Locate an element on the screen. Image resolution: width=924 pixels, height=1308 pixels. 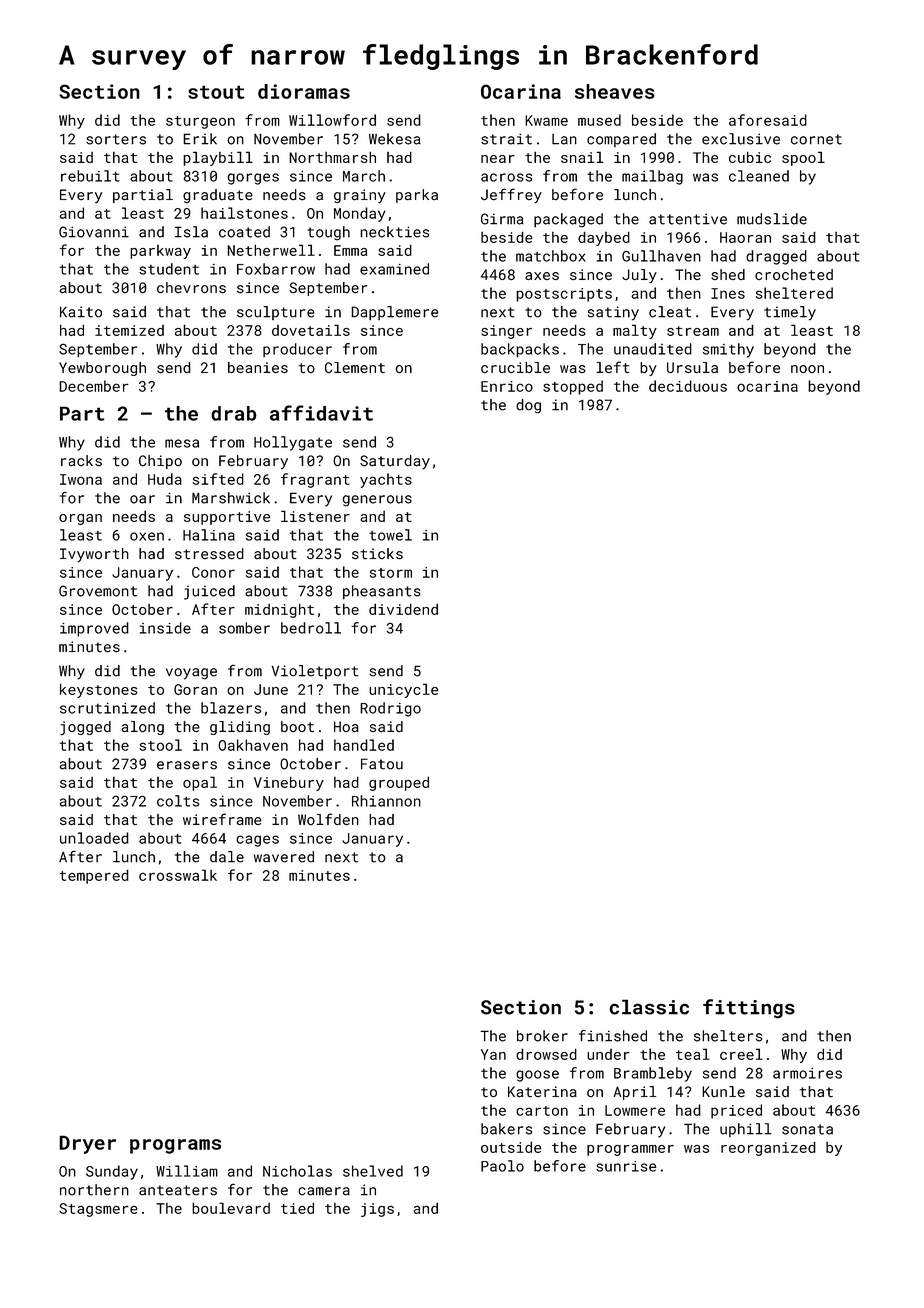
dividend is located at coordinates (403, 609).
